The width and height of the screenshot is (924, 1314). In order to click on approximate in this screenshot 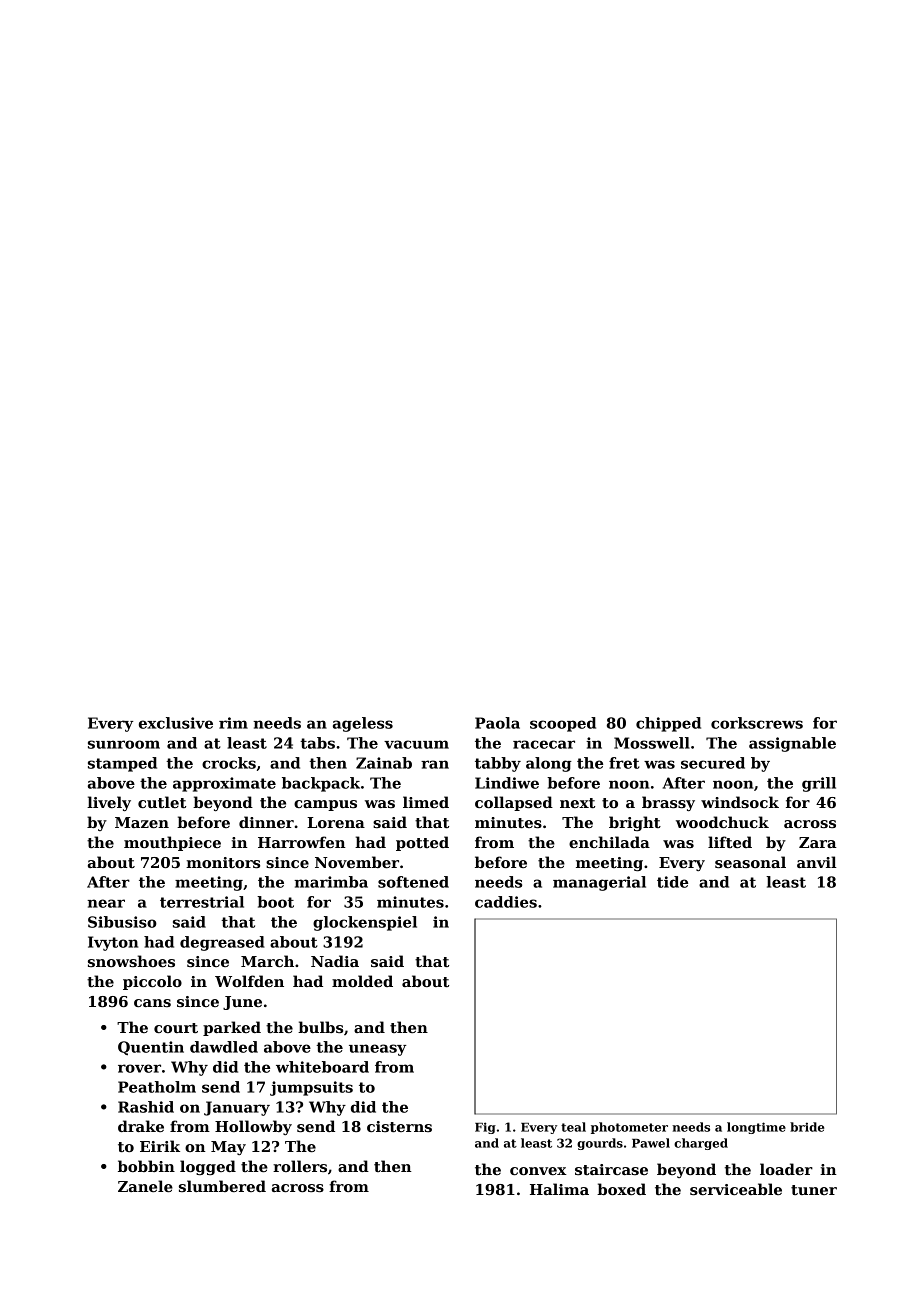, I will do `click(224, 784)`.
